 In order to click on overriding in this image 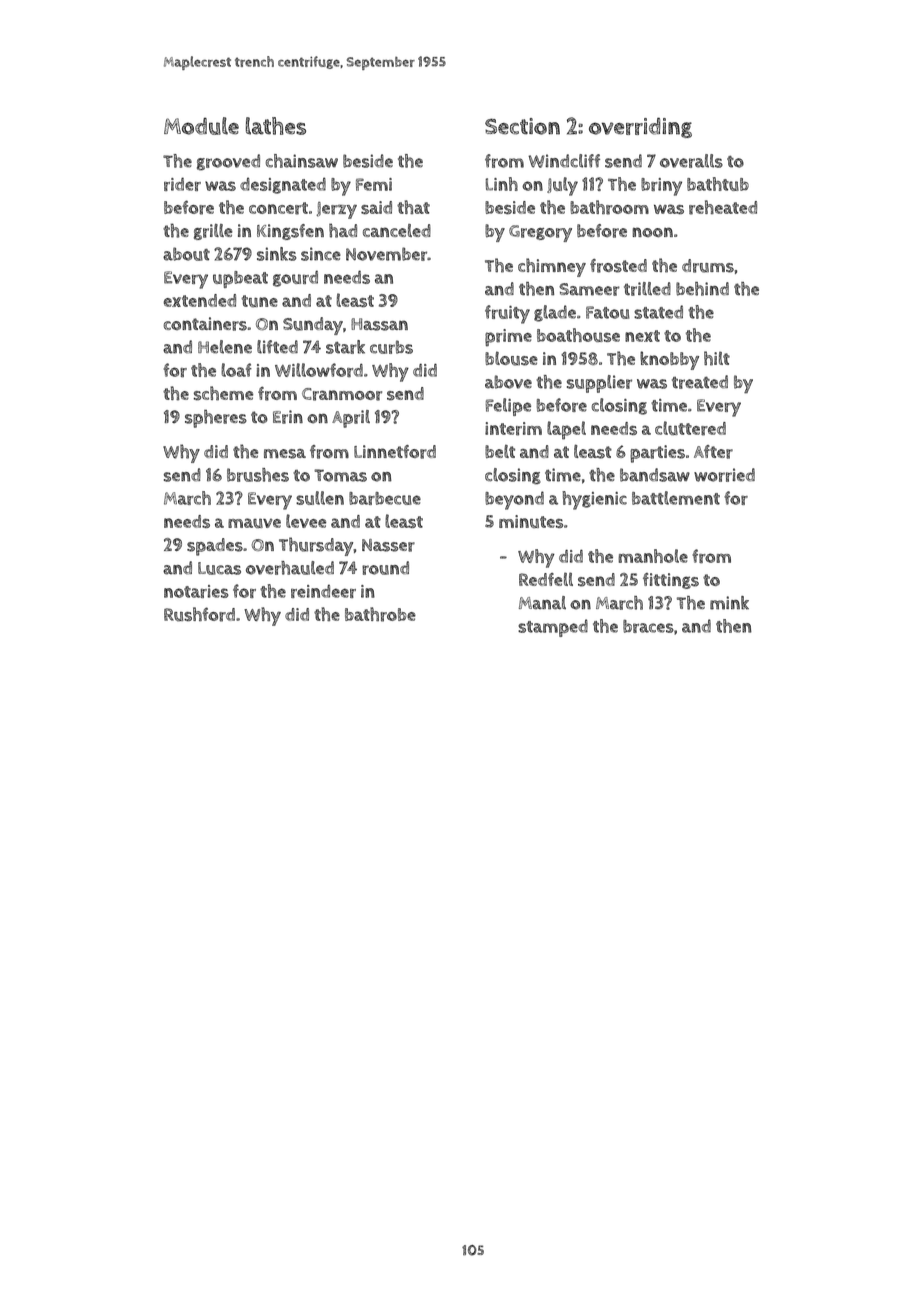, I will do `click(640, 128)`.
